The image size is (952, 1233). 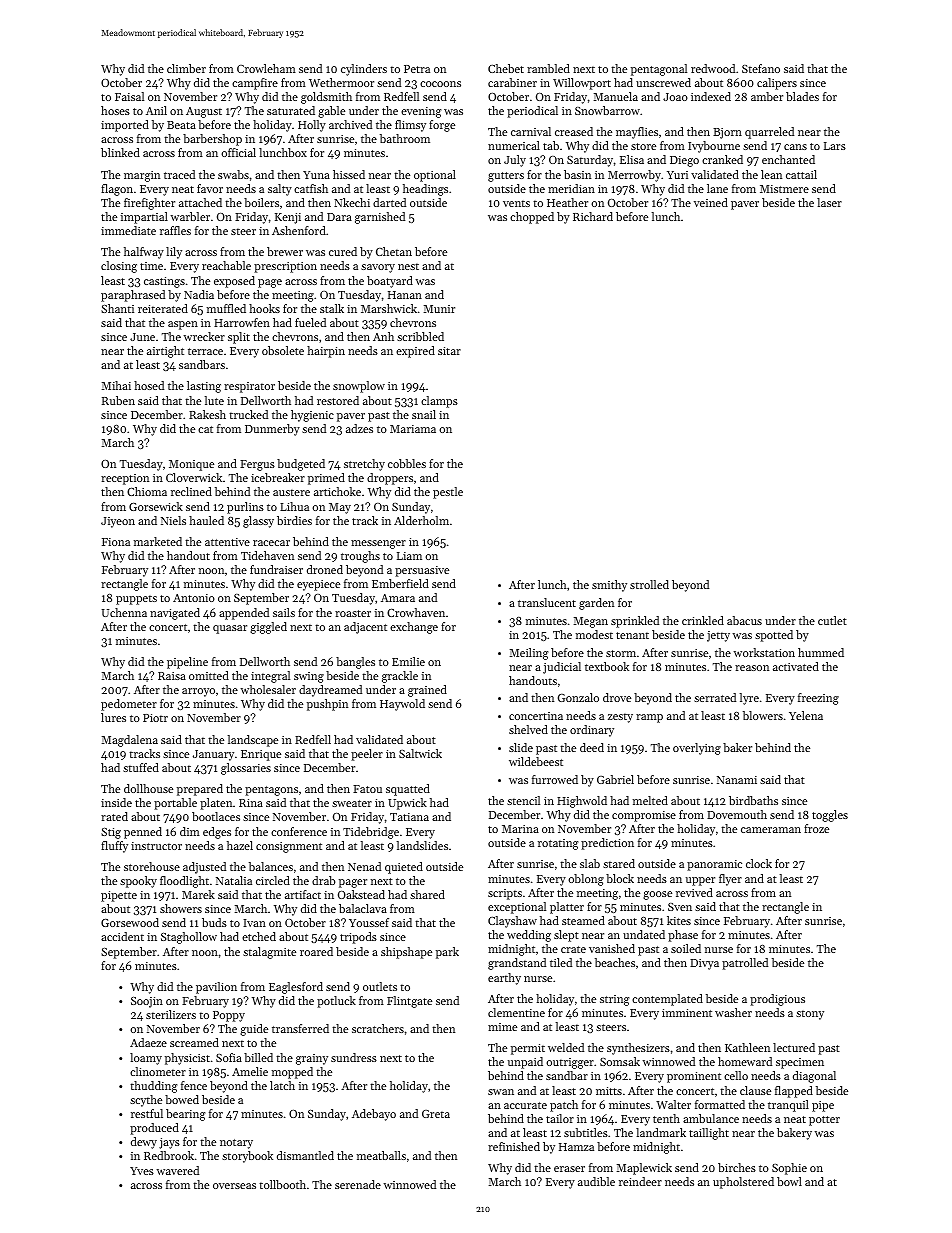 I want to click on abacus, so click(x=744, y=620).
